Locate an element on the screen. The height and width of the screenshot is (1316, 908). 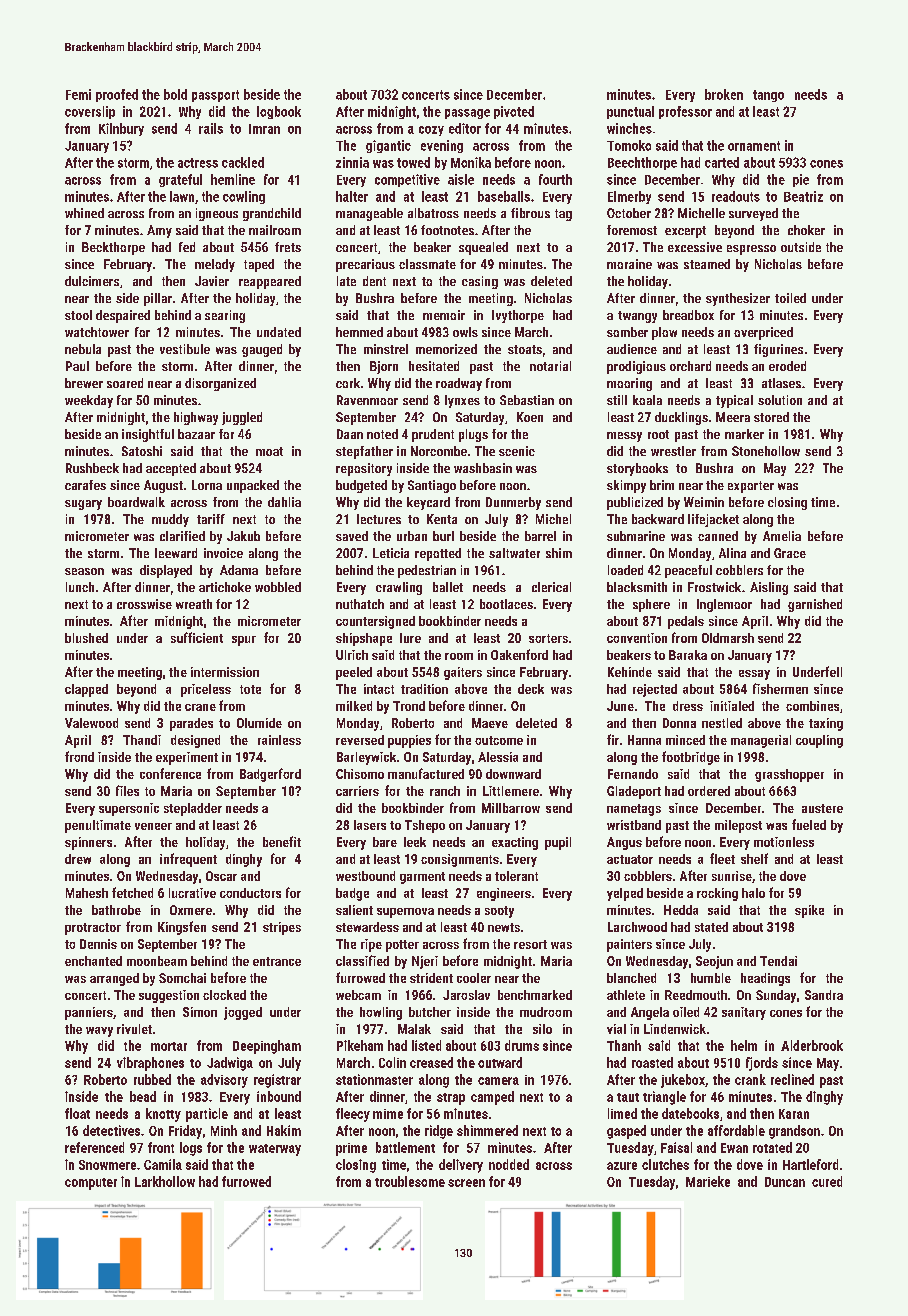
waterway is located at coordinates (275, 1150).
